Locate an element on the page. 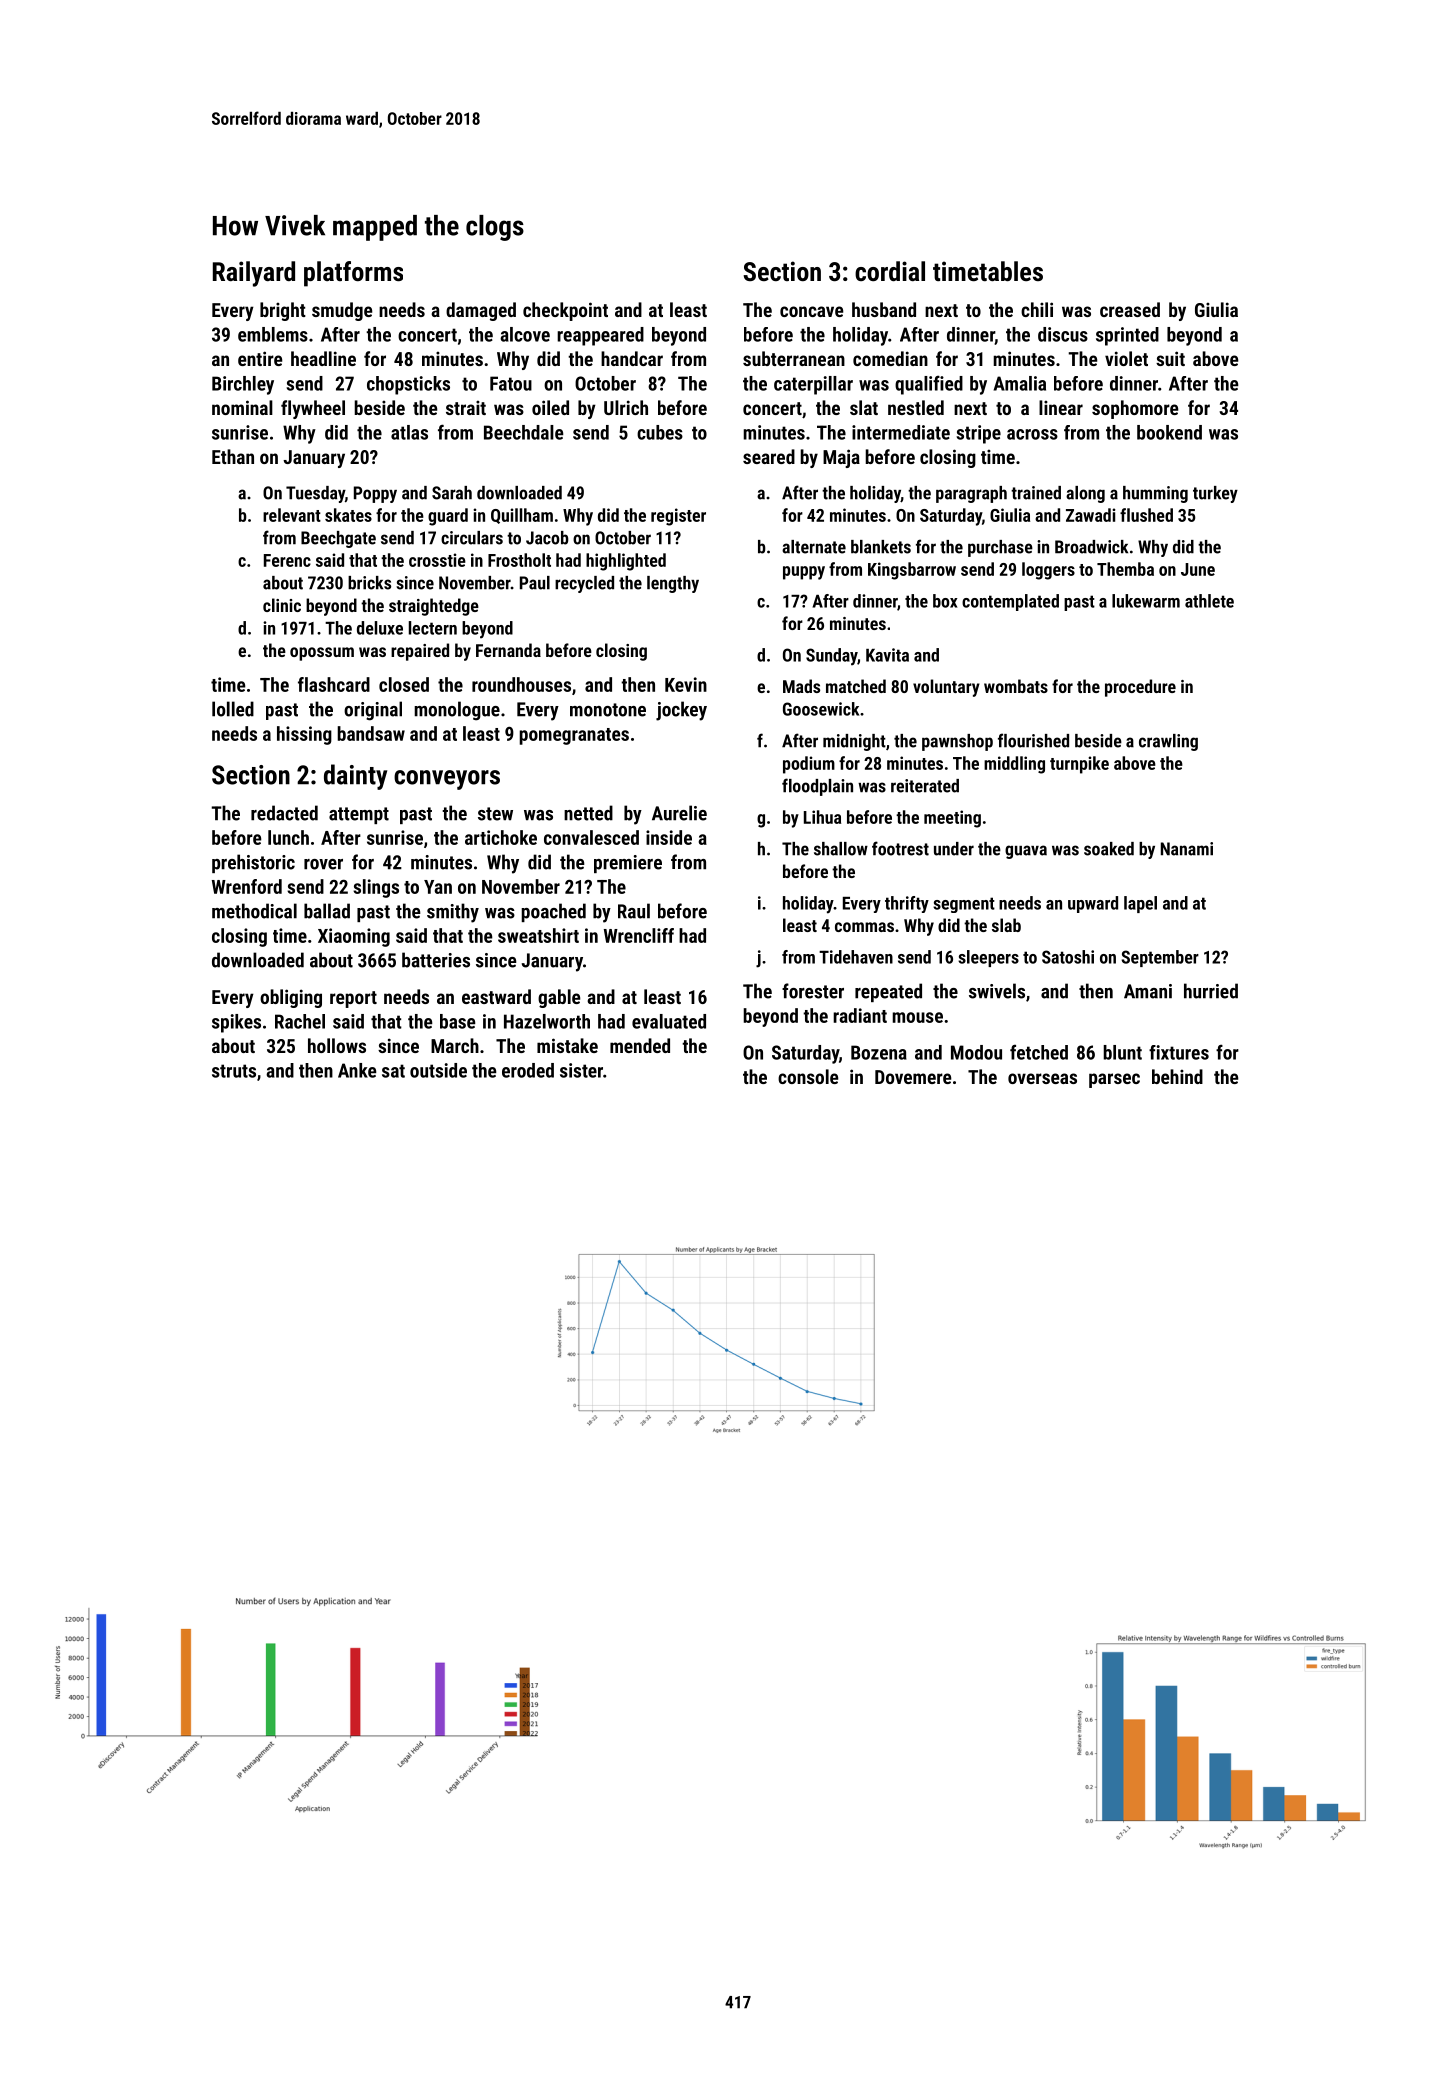 This page has height=2100, width=1450. lapel is located at coordinates (1140, 904).
